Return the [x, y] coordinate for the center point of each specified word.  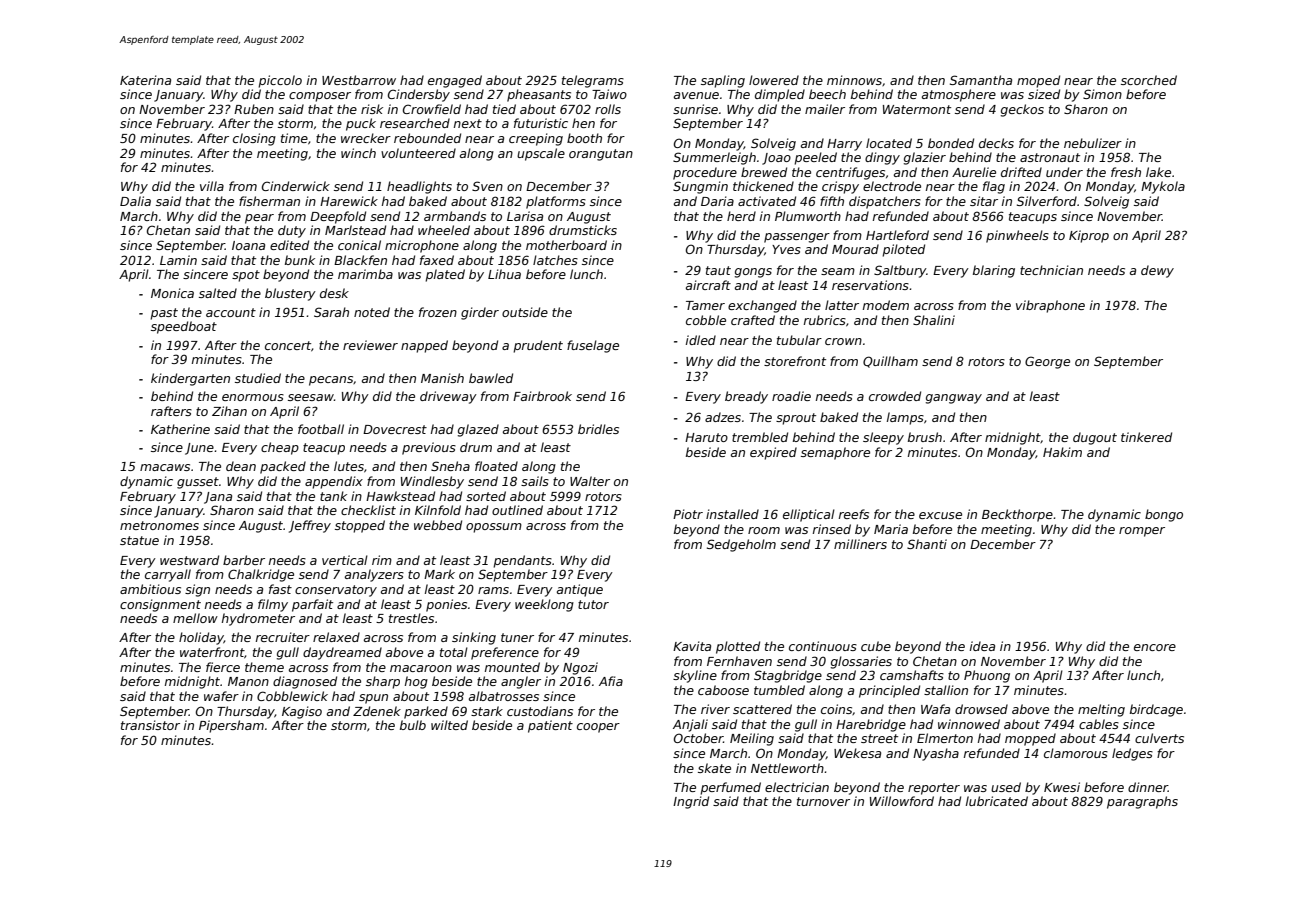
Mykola [1163, 187]
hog [416, 682]
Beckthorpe [1017, 515]
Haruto [706, 437]
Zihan [229, 411]
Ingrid [691, 802]
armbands [455, 216]
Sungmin [700, 187]
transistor [150, 725]
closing [254, 139]
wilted [449, 725]
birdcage [1156, 710]
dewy [1157, 271]
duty [292, 231]
